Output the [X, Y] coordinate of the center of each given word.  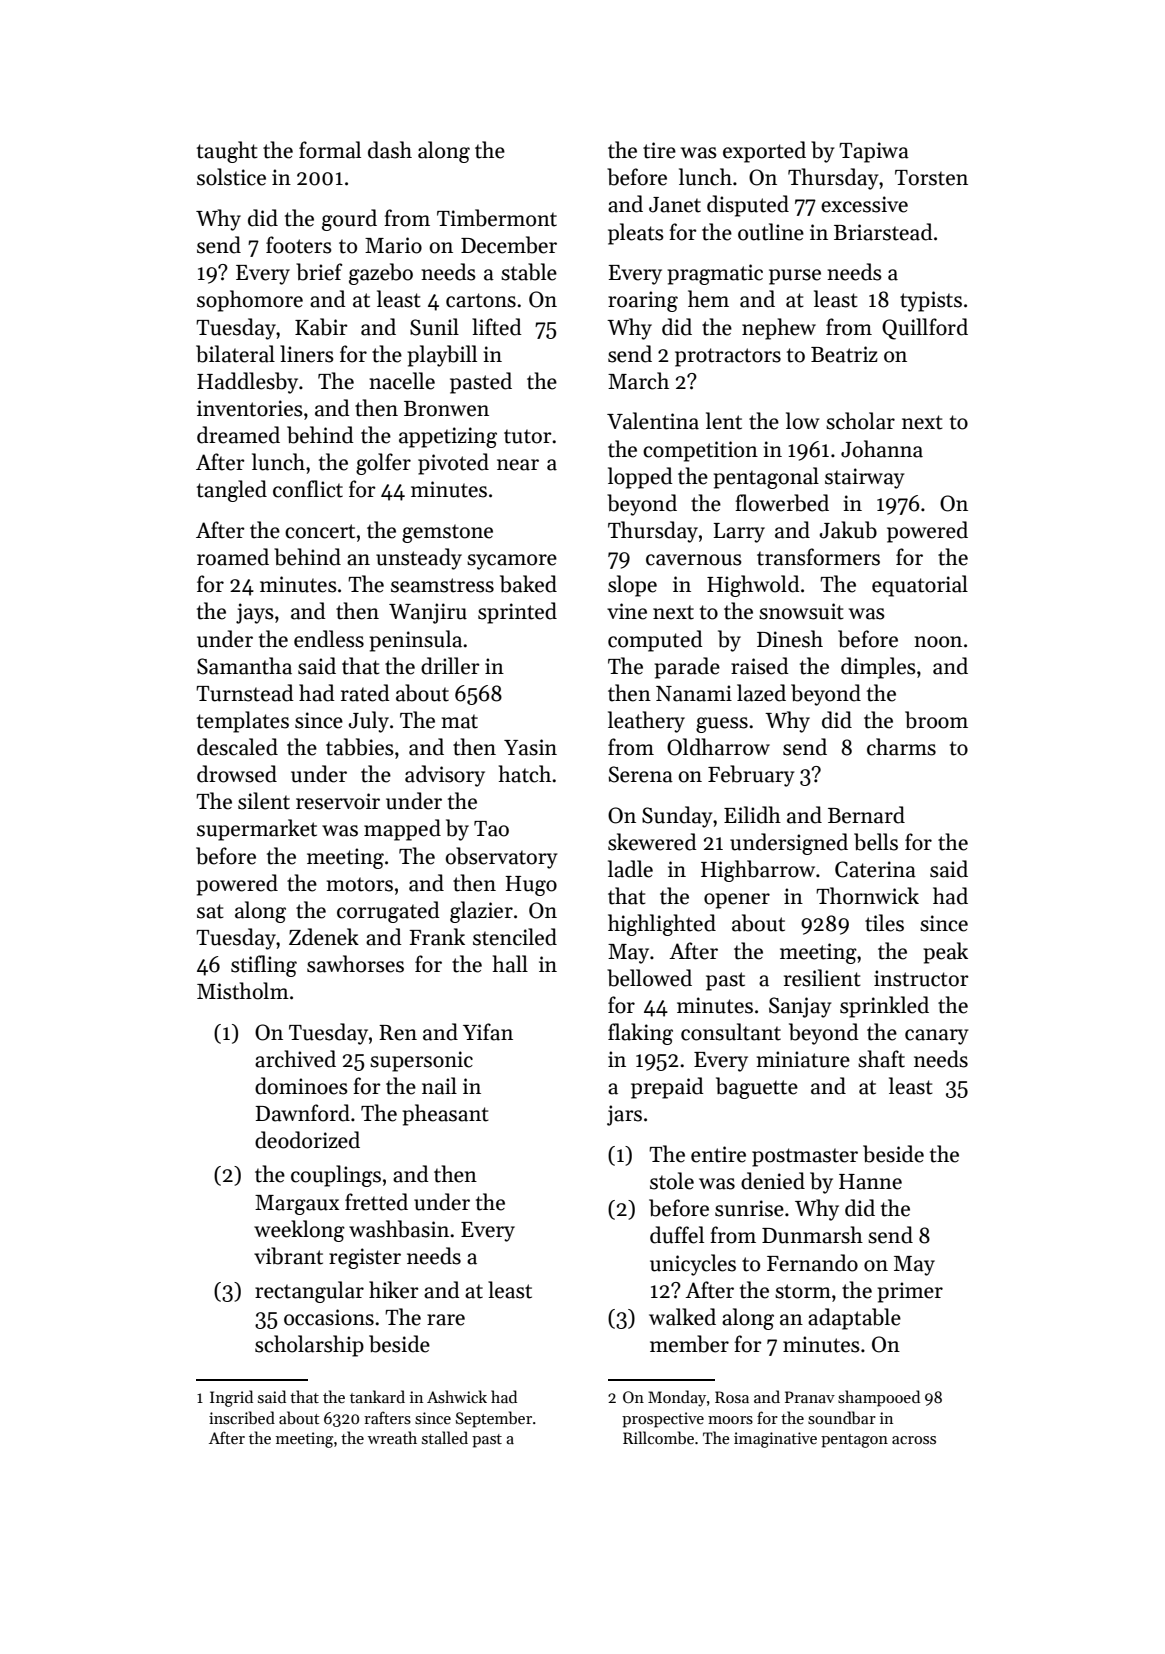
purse [795, 277]
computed [655, 641]
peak [945, 953]
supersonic [421, 1061]
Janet [675, 205]
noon [938, 642]
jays [255, 613]
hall [510, 964]
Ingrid [231, 1398]
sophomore [250, 301]
